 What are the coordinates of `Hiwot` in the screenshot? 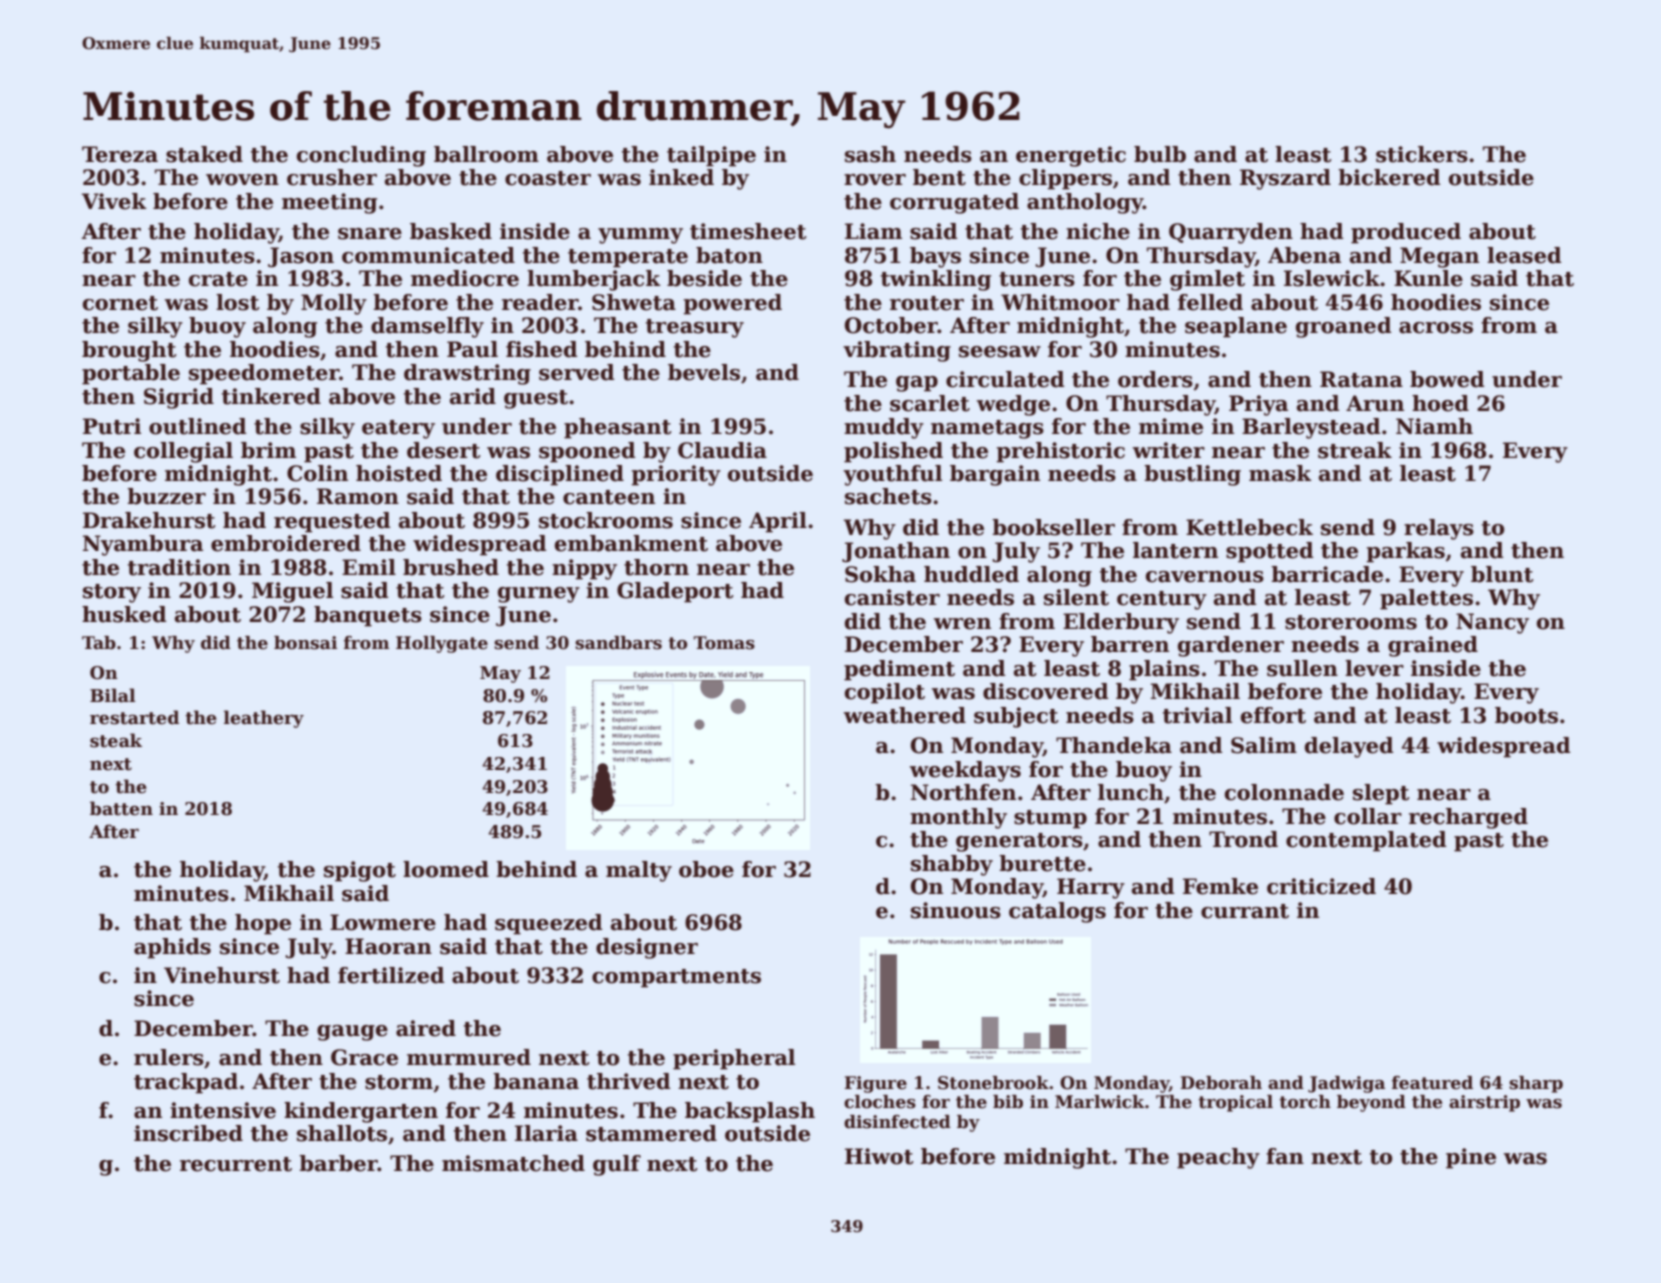 It's located at (879, 1156).
